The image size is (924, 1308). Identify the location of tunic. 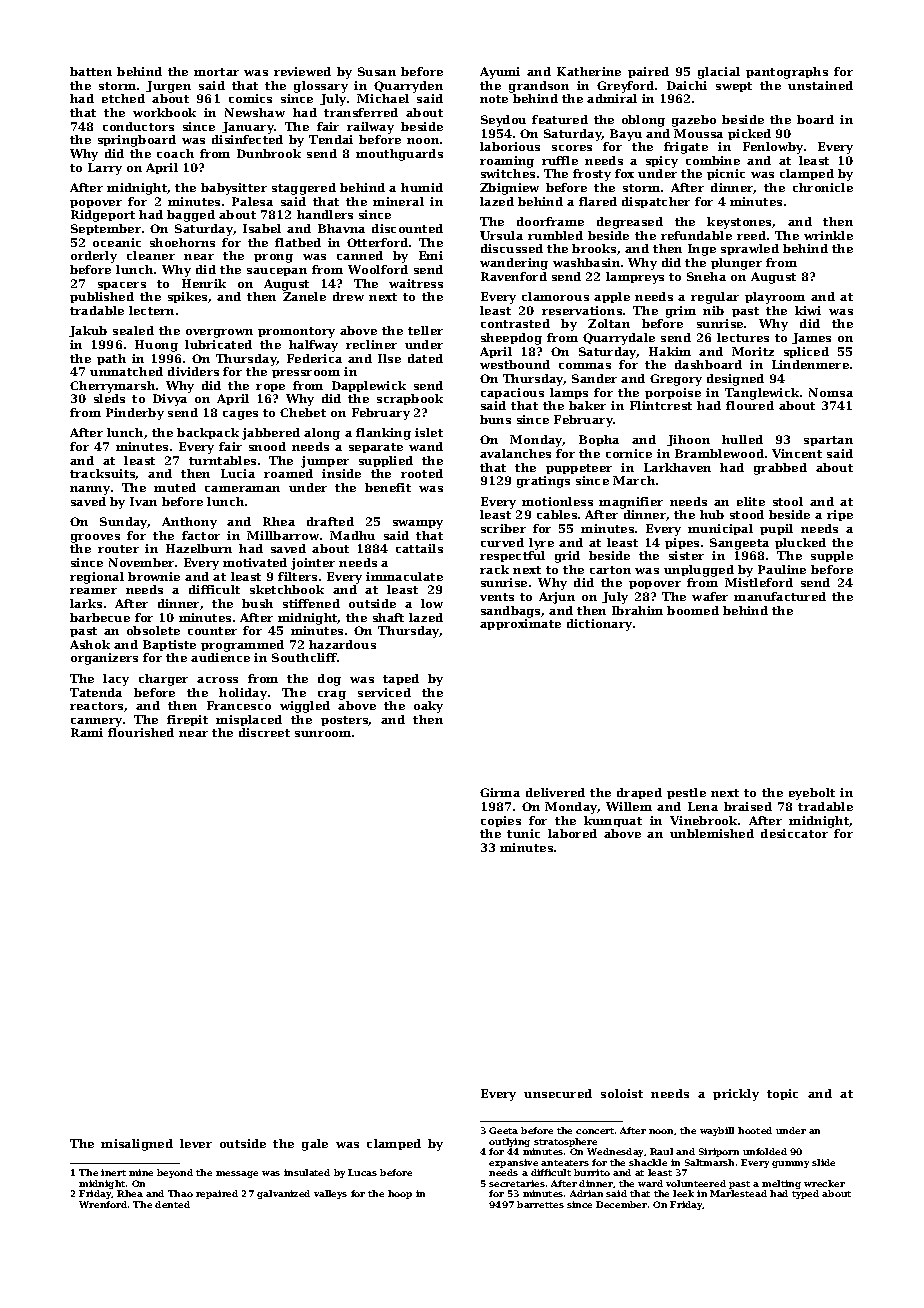
(523, 833).
